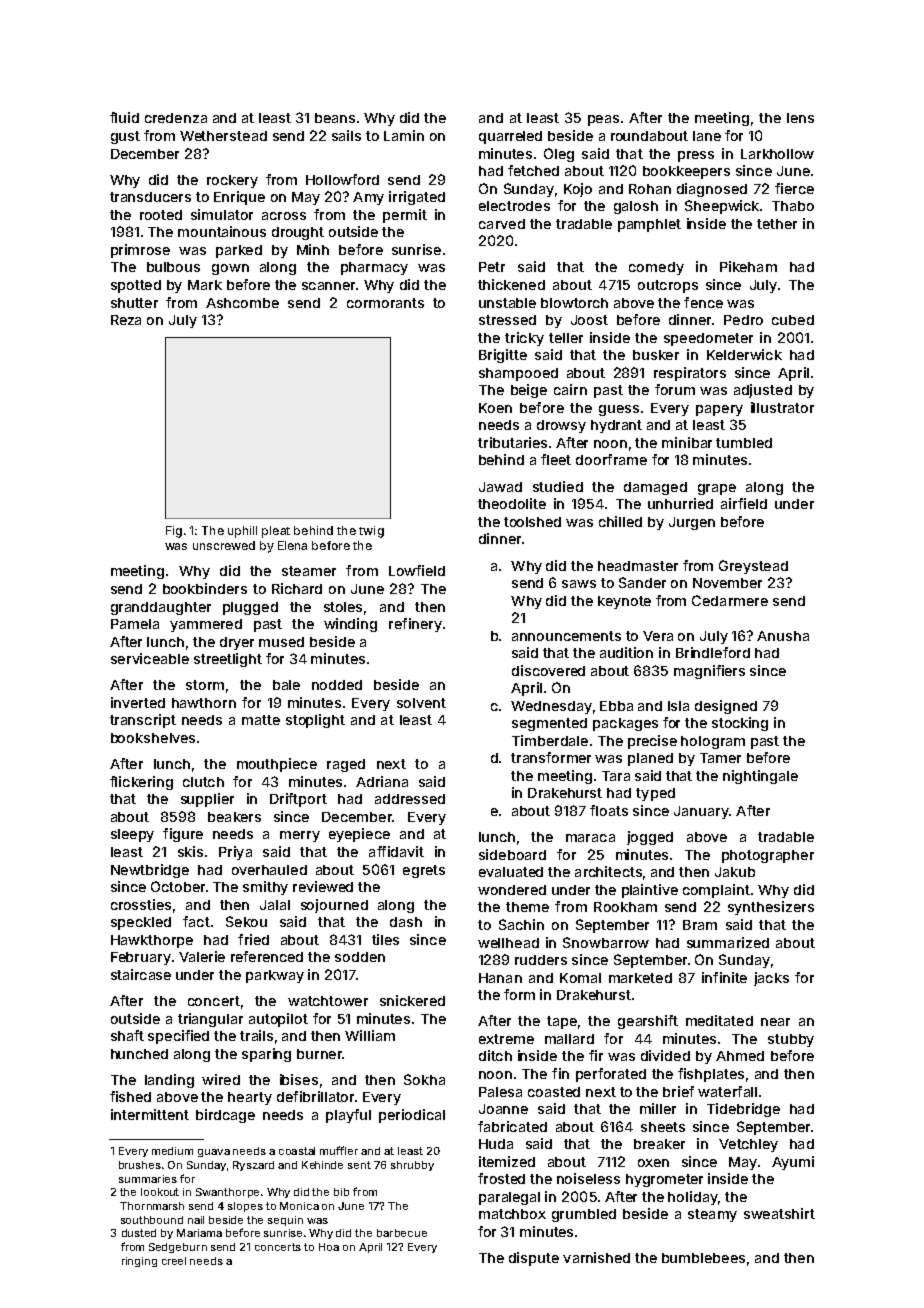 The image size is (924, 1308). Describe the element at coordinates (126, 320) in the screenshot. I see `Reza` at that location.
